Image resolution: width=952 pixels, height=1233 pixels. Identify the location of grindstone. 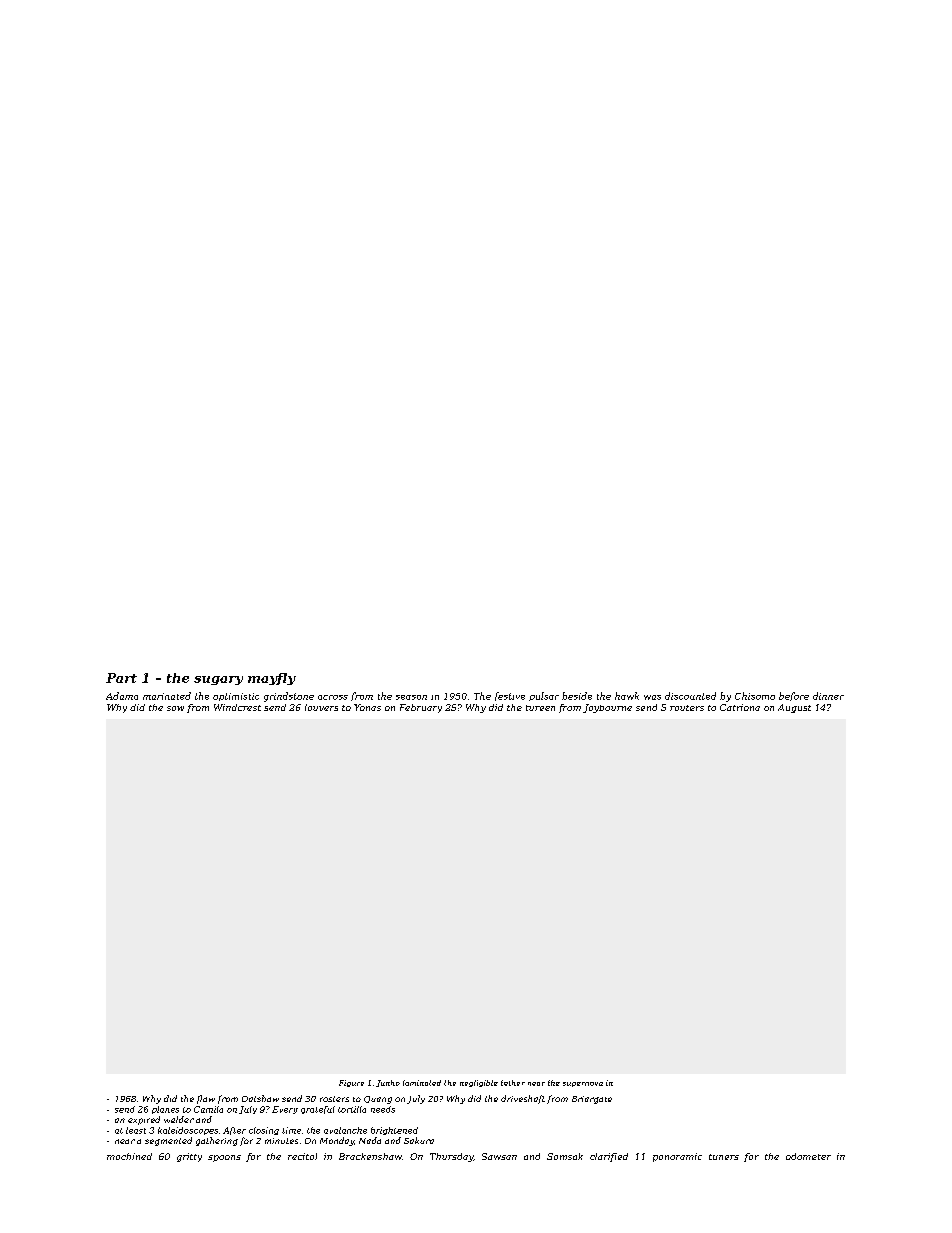
(289, 697).
